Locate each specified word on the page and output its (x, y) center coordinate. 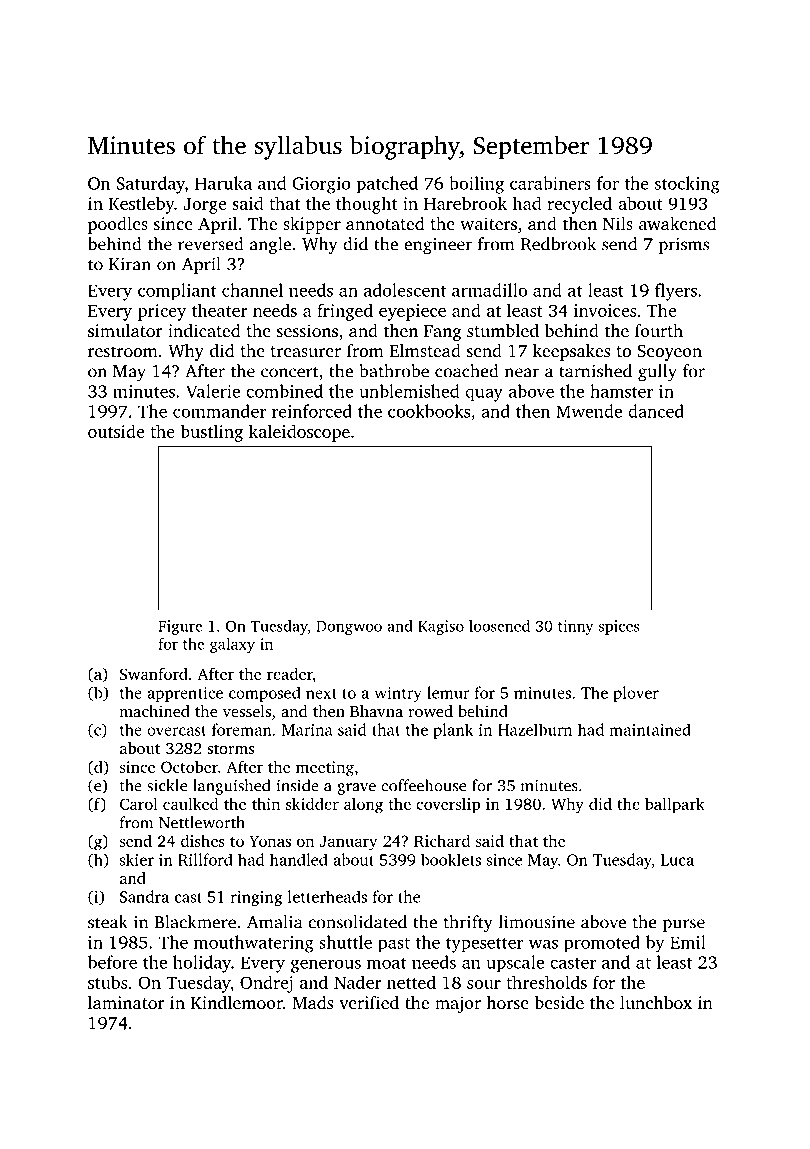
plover (636, 694)
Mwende (589, 411)
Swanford (154, 673)
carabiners (550, 183)
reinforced (312, 411)
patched (387, 185)
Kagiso (441, 627)
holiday (202, 964)
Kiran (130, 264)
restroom (123, 351)
